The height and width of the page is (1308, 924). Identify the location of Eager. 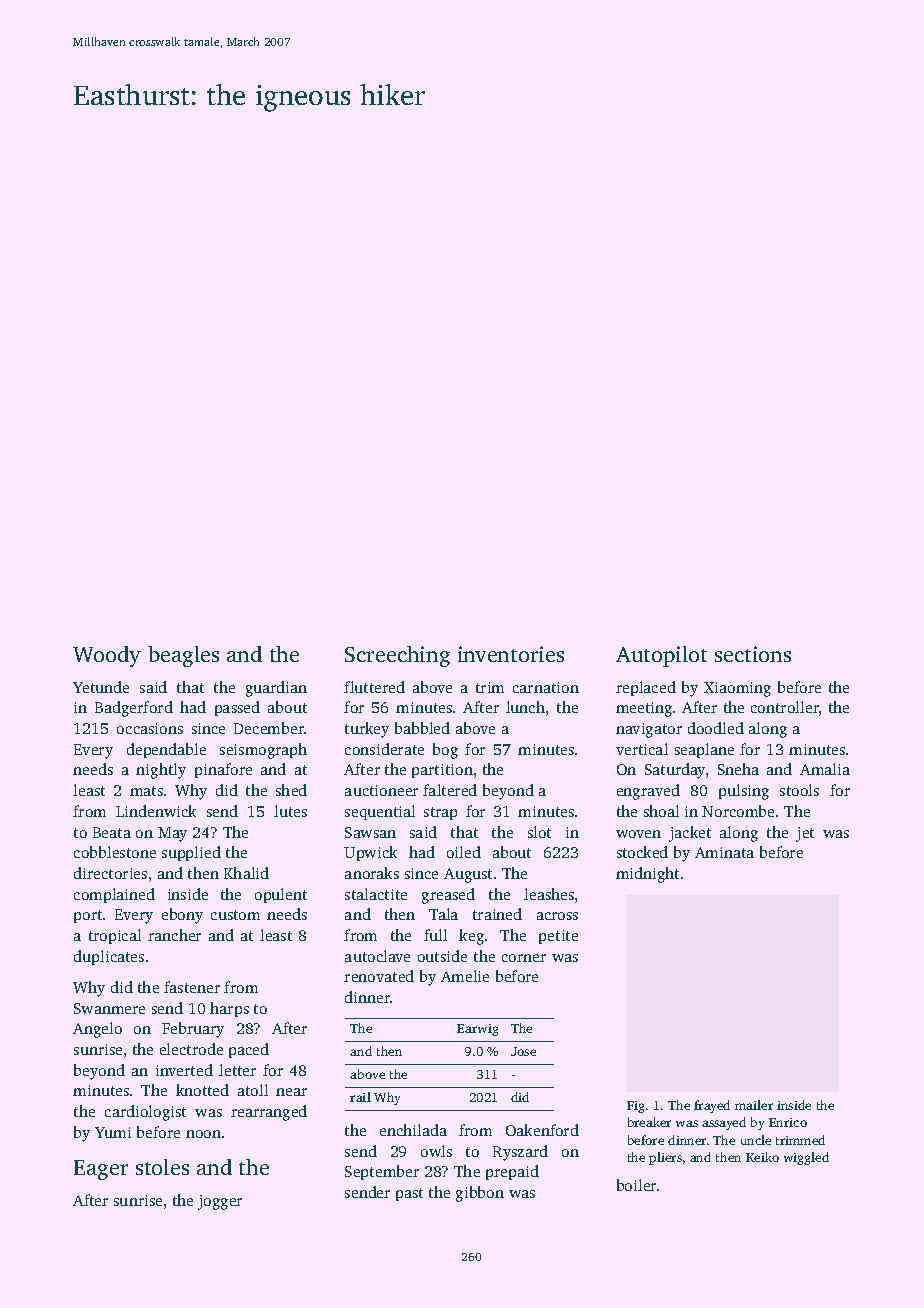
(101, 1170).
